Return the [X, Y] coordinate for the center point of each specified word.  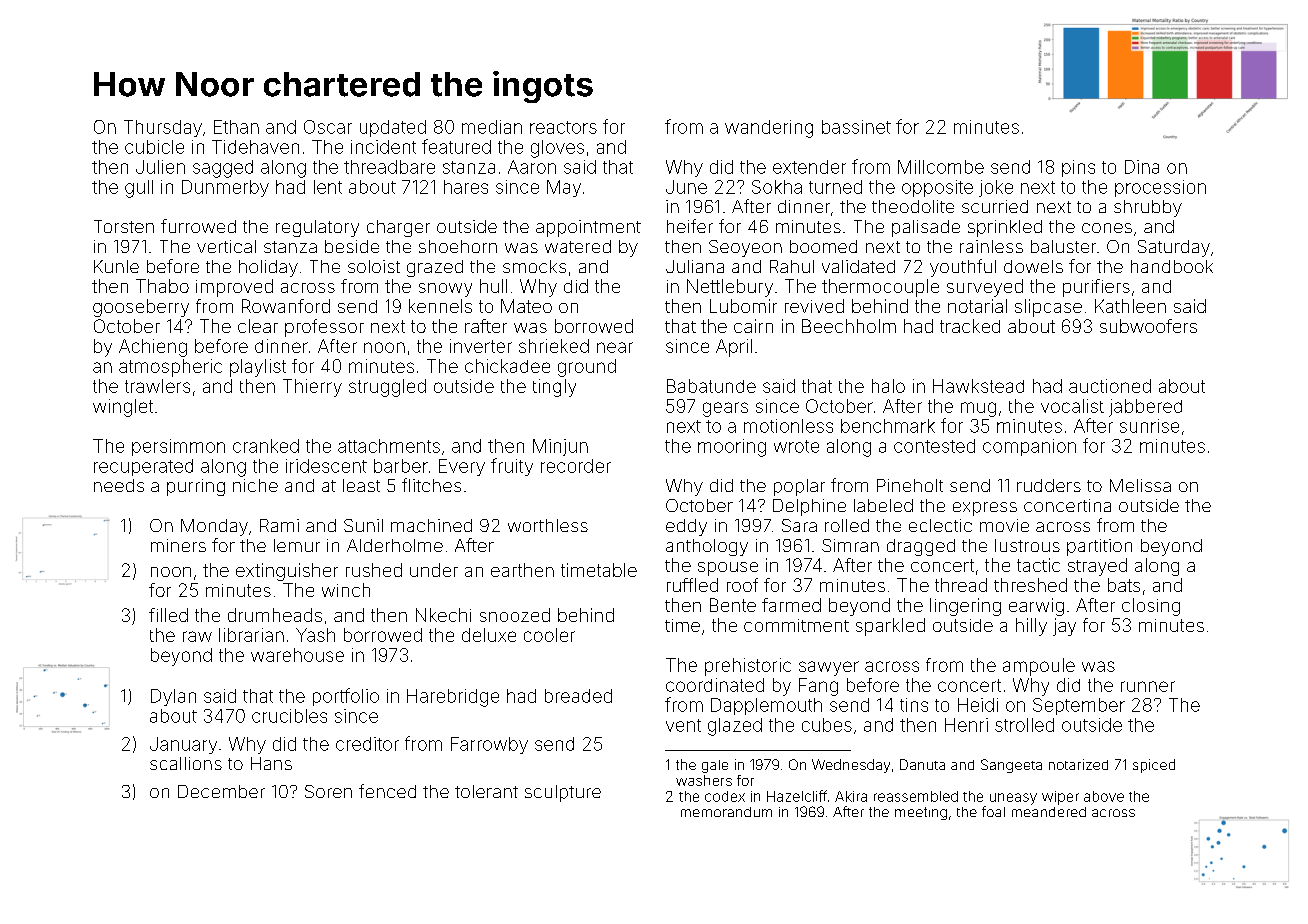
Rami [279, 525]
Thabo [162, 286]
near [615, 347]
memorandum [726, 812]
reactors [563, 127]
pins [1078, 168]
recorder [576, 466]
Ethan [236, 127]
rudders [1049, 485]
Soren [328, 791]
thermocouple [880, 288]
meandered [1049, 812]
